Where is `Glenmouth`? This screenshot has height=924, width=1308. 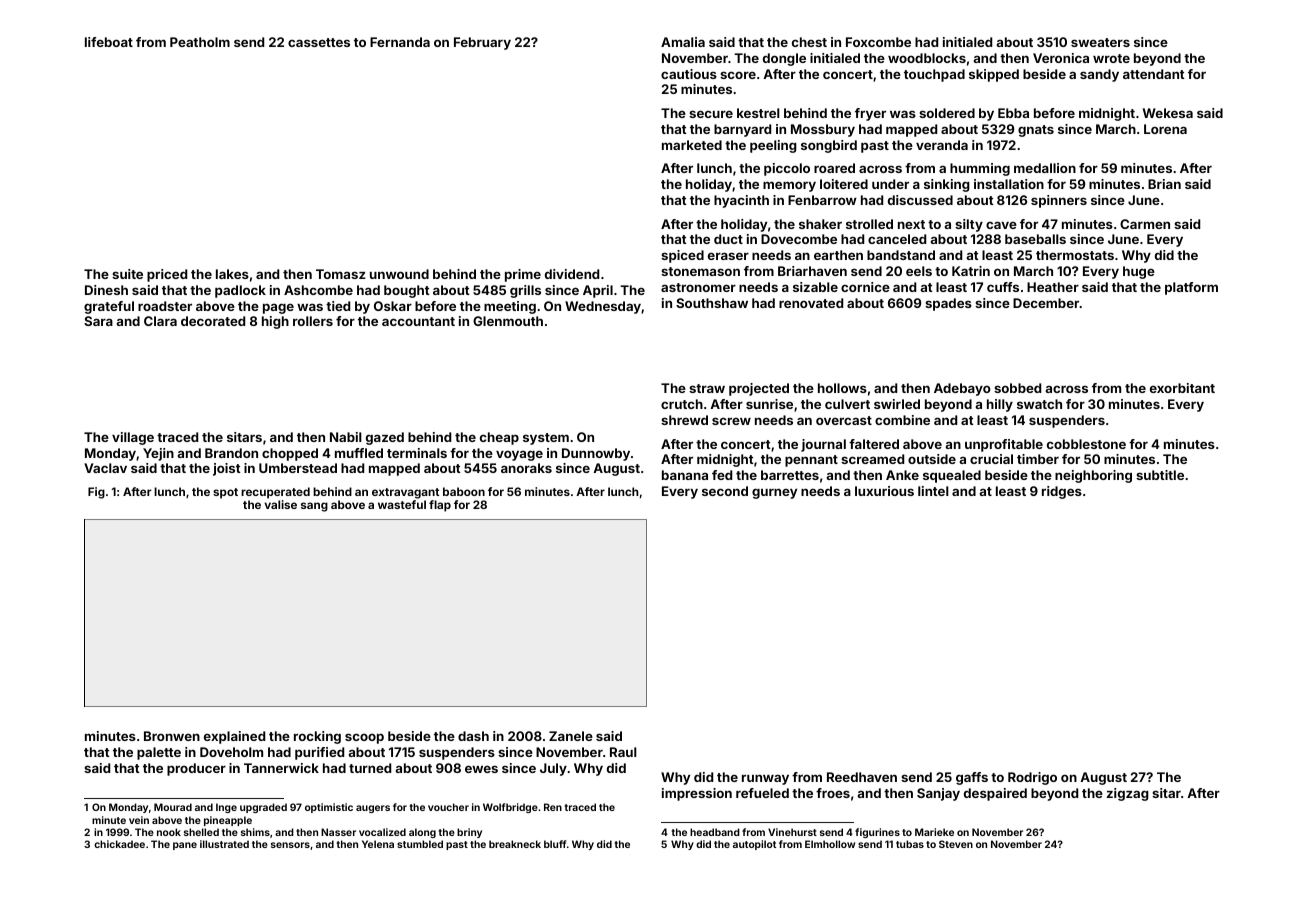
Glenmouth is located at coordinates (508, 321).
